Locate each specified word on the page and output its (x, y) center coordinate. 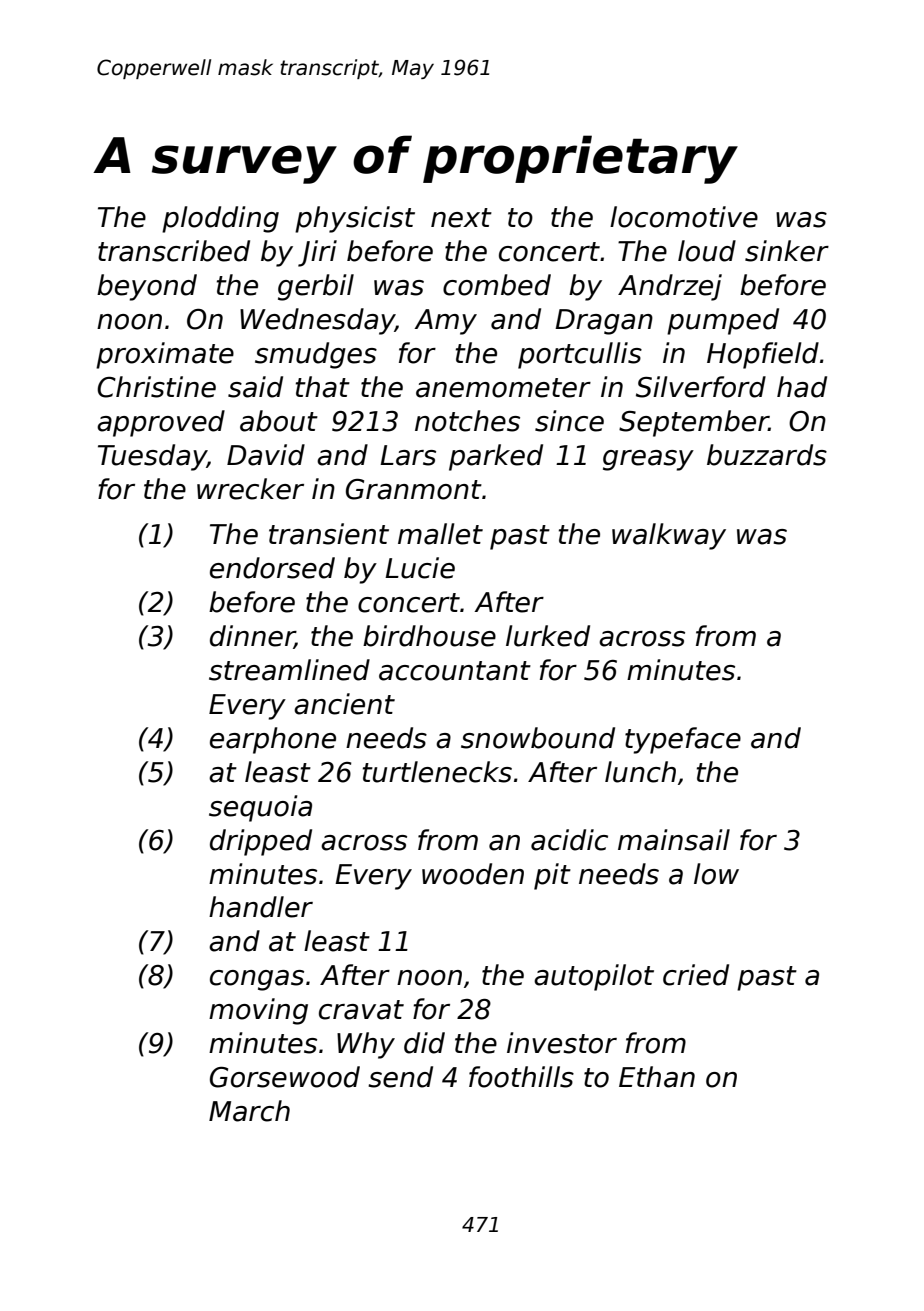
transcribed (174, 251)
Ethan (657, 1077)
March (249, 1111)
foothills (521, 1077)
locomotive (684, 217)
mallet (440, 534)
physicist (355, 219)
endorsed (272, 568)
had (802, 387)
